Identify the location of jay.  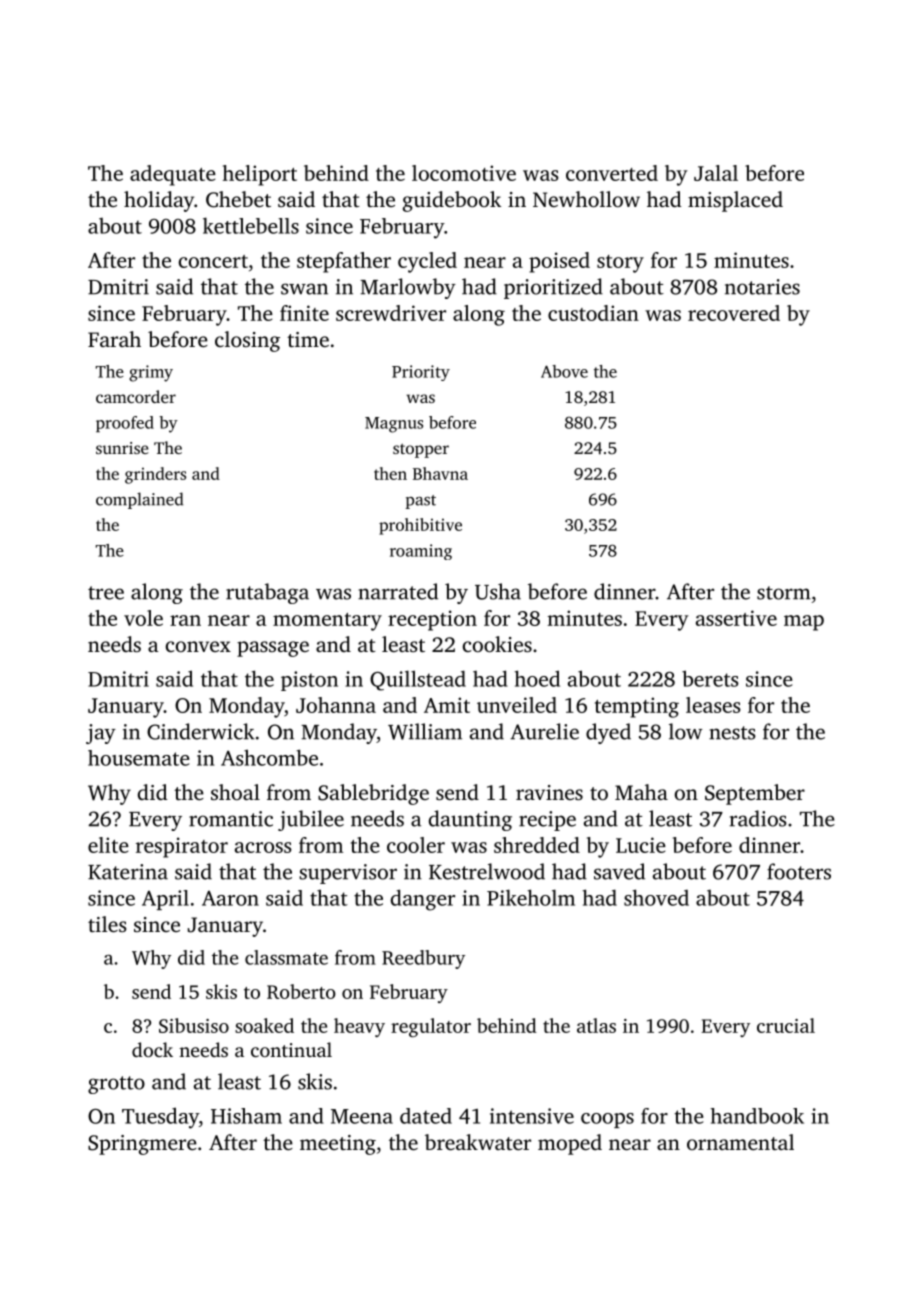
(101, 734).
